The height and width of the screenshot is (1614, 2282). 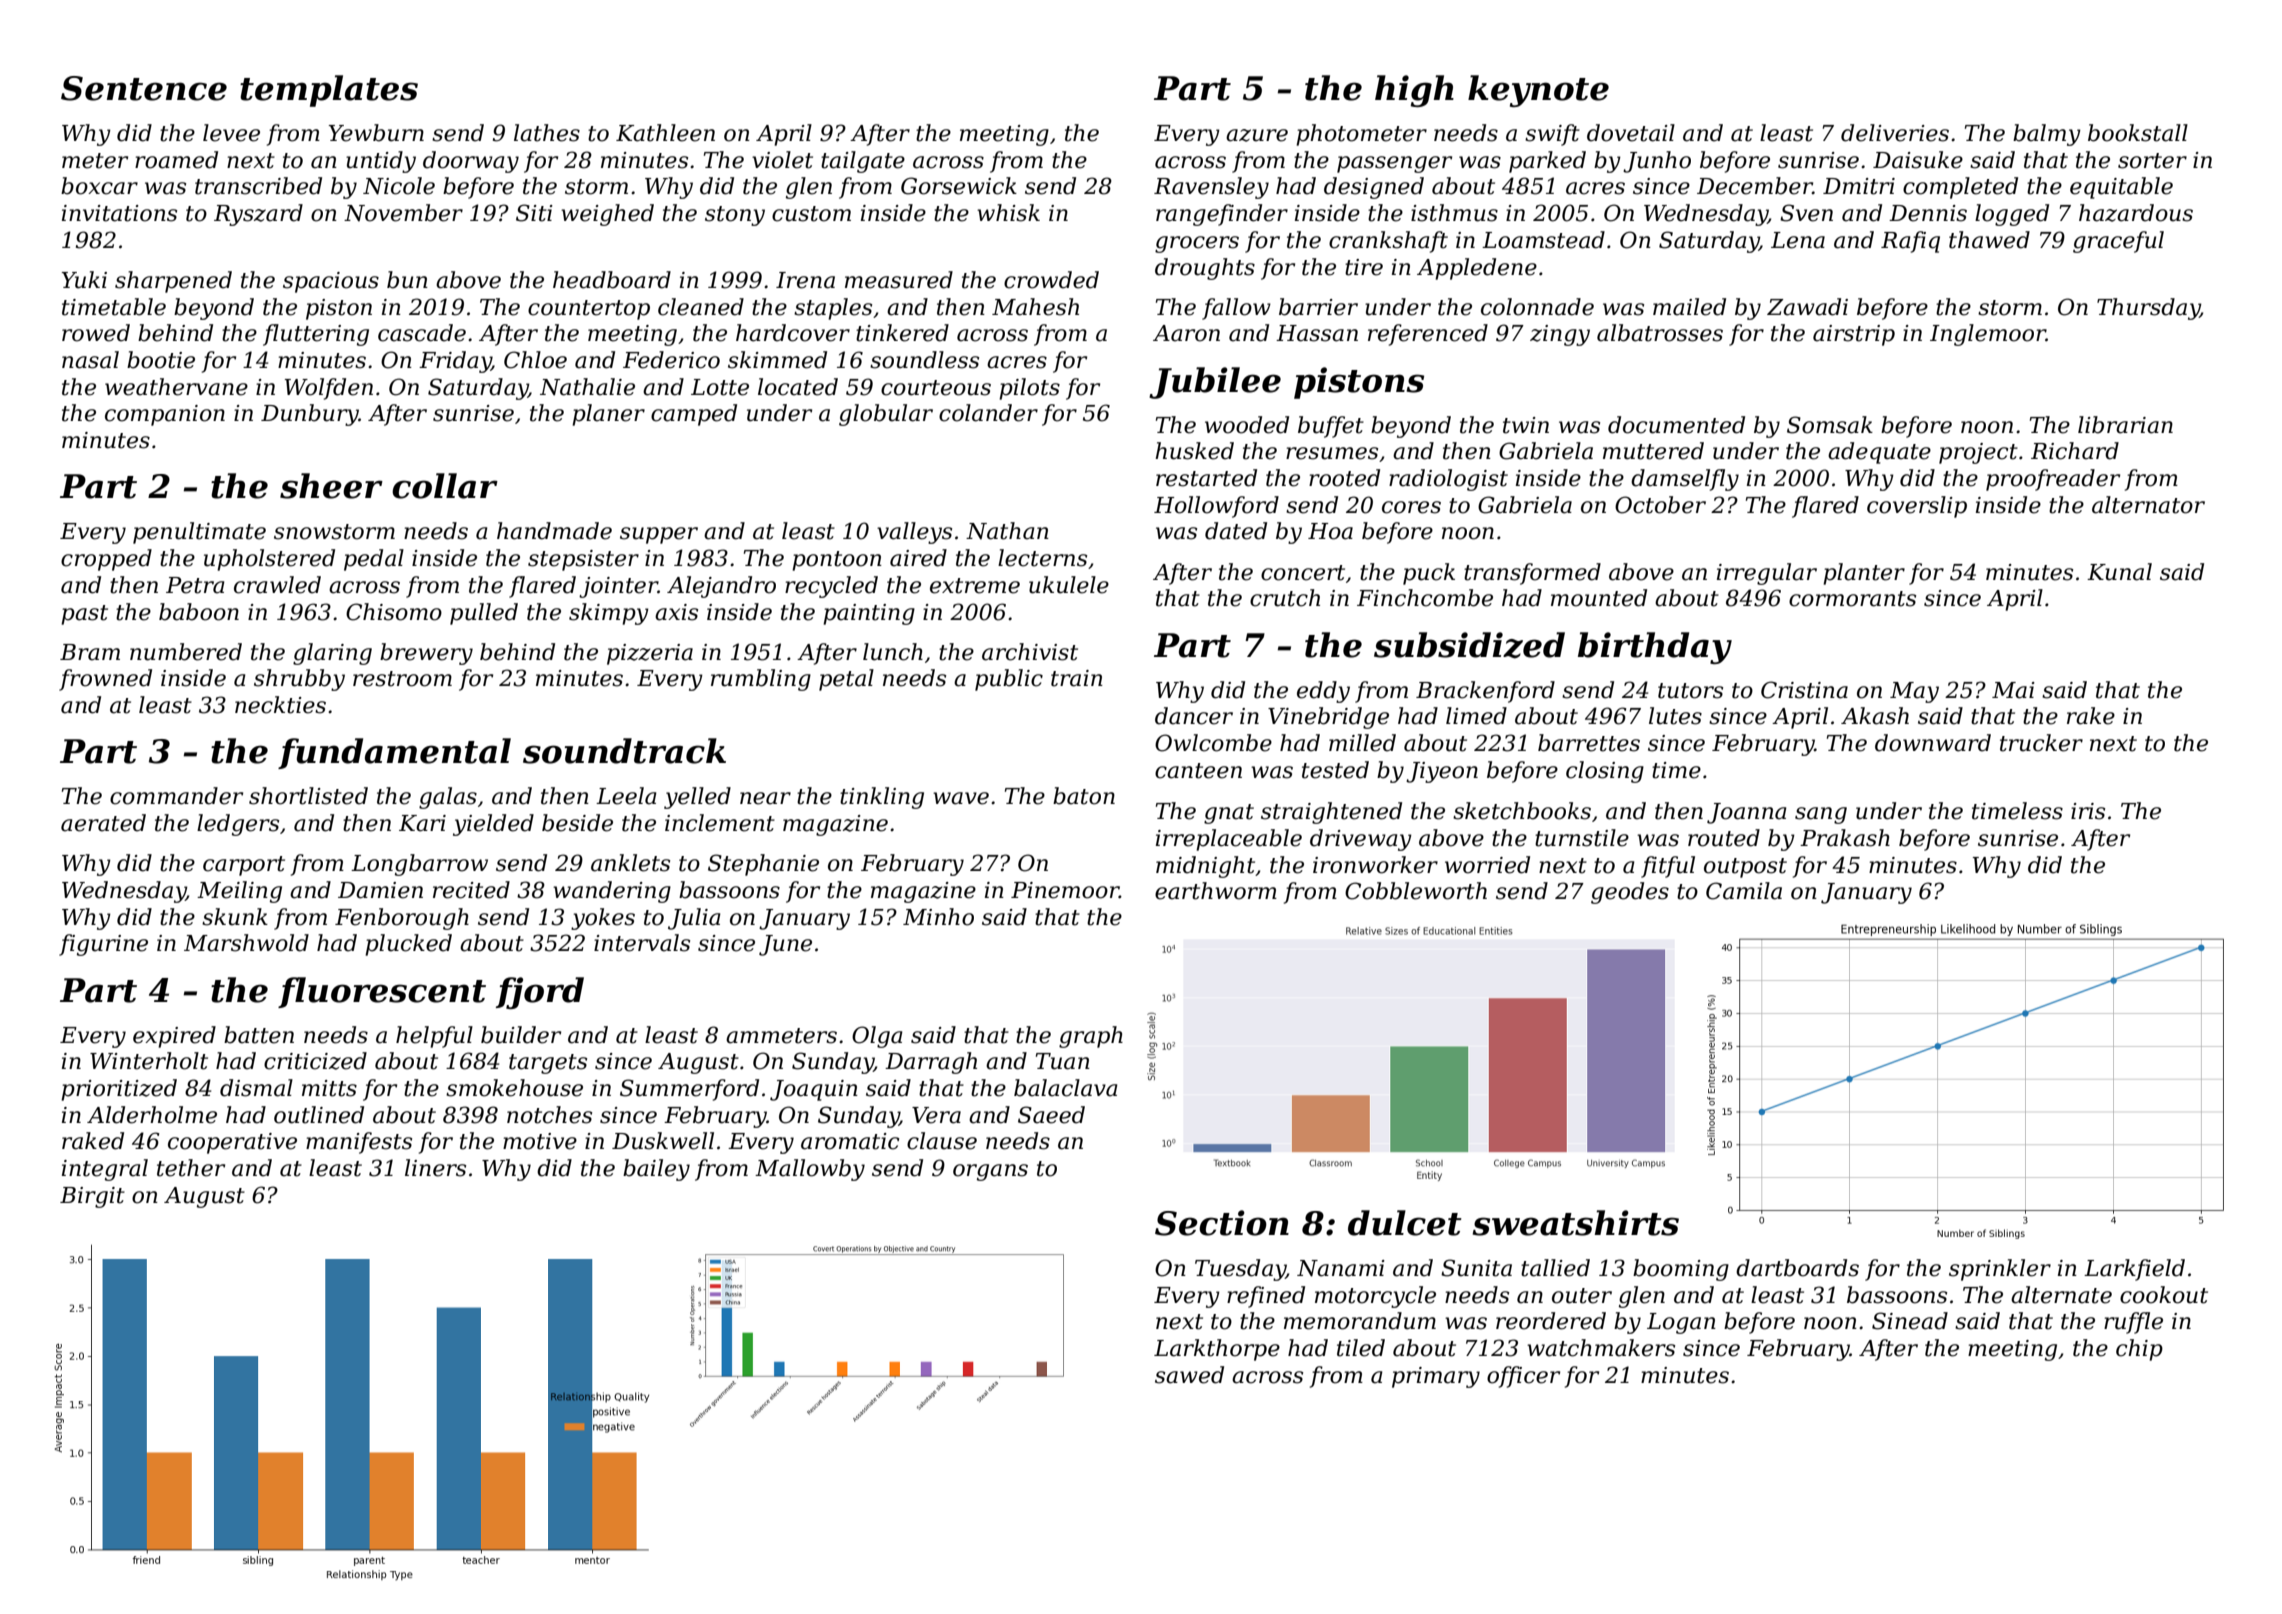 I want to click on fundamental, so click(x=394, y=753).
